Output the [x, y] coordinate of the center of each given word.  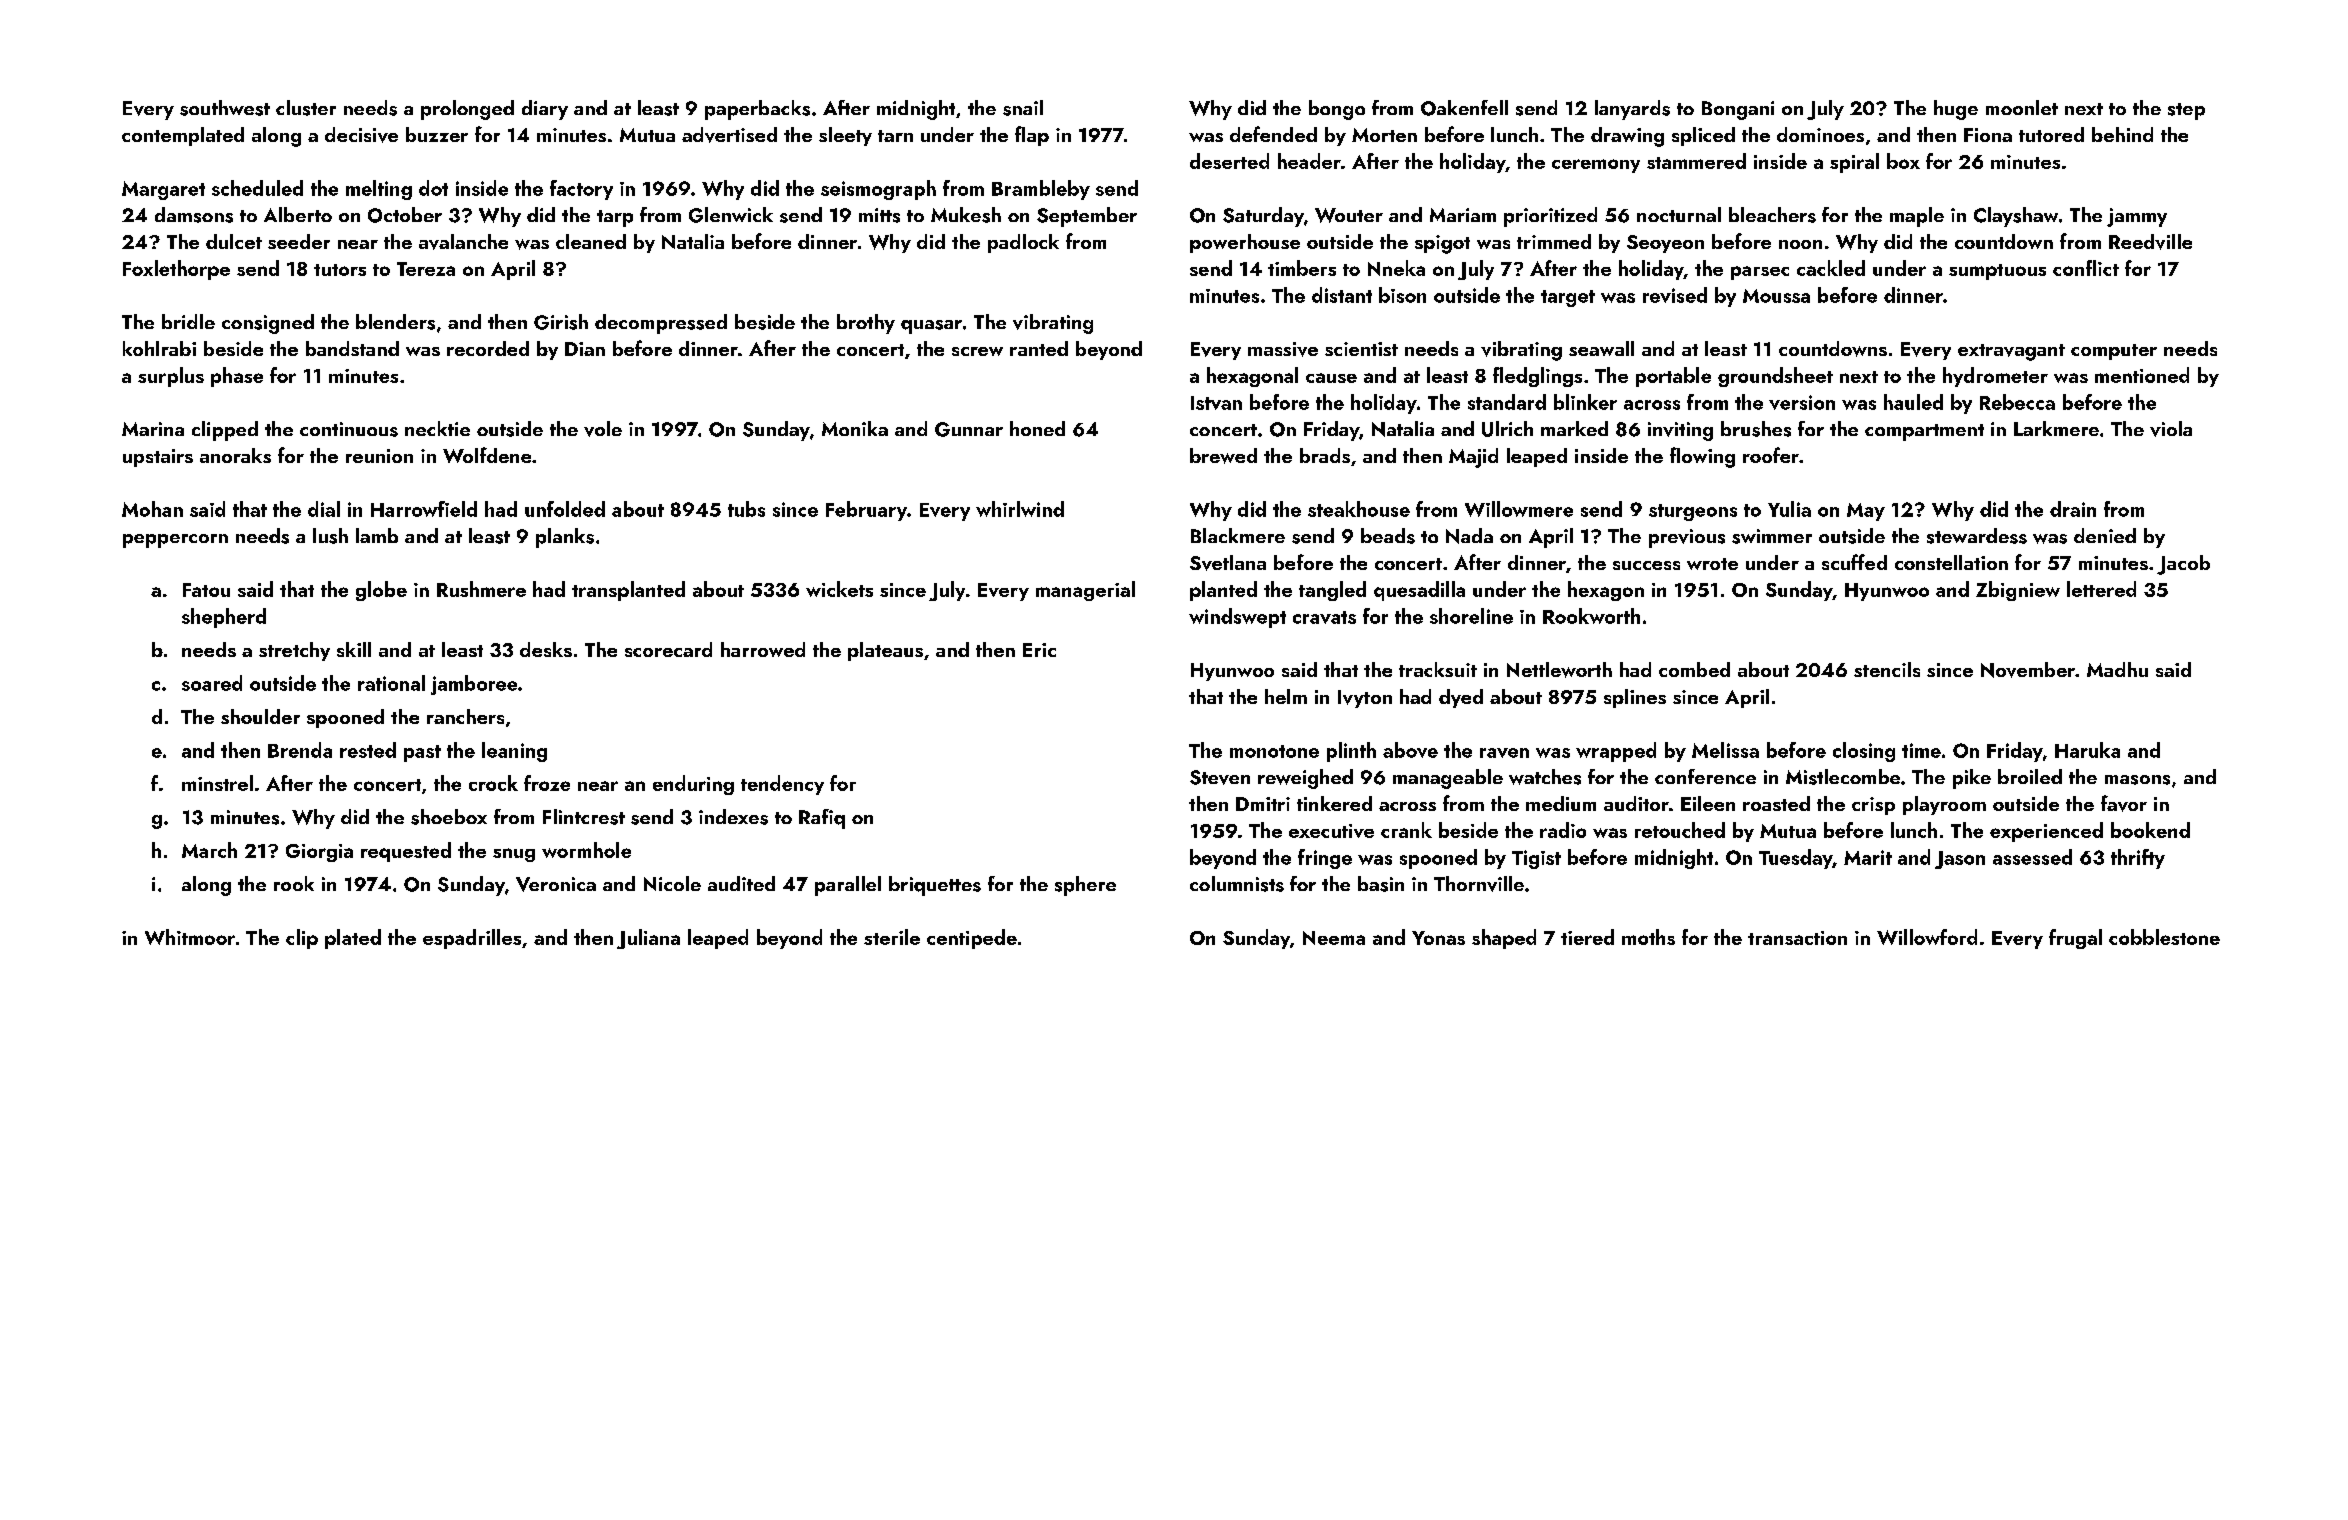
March [209, 850]
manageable [1448, 779]
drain [2073, 509]
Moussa [1776, 296]
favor [2124, 803]
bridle [188, 321]
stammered [1696, 161]
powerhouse [1245, 243]
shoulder [260, 716]
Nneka [1396, 268]
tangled [1332, 591]
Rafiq [822, 819]
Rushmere [481, 589]
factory [581, 190]
